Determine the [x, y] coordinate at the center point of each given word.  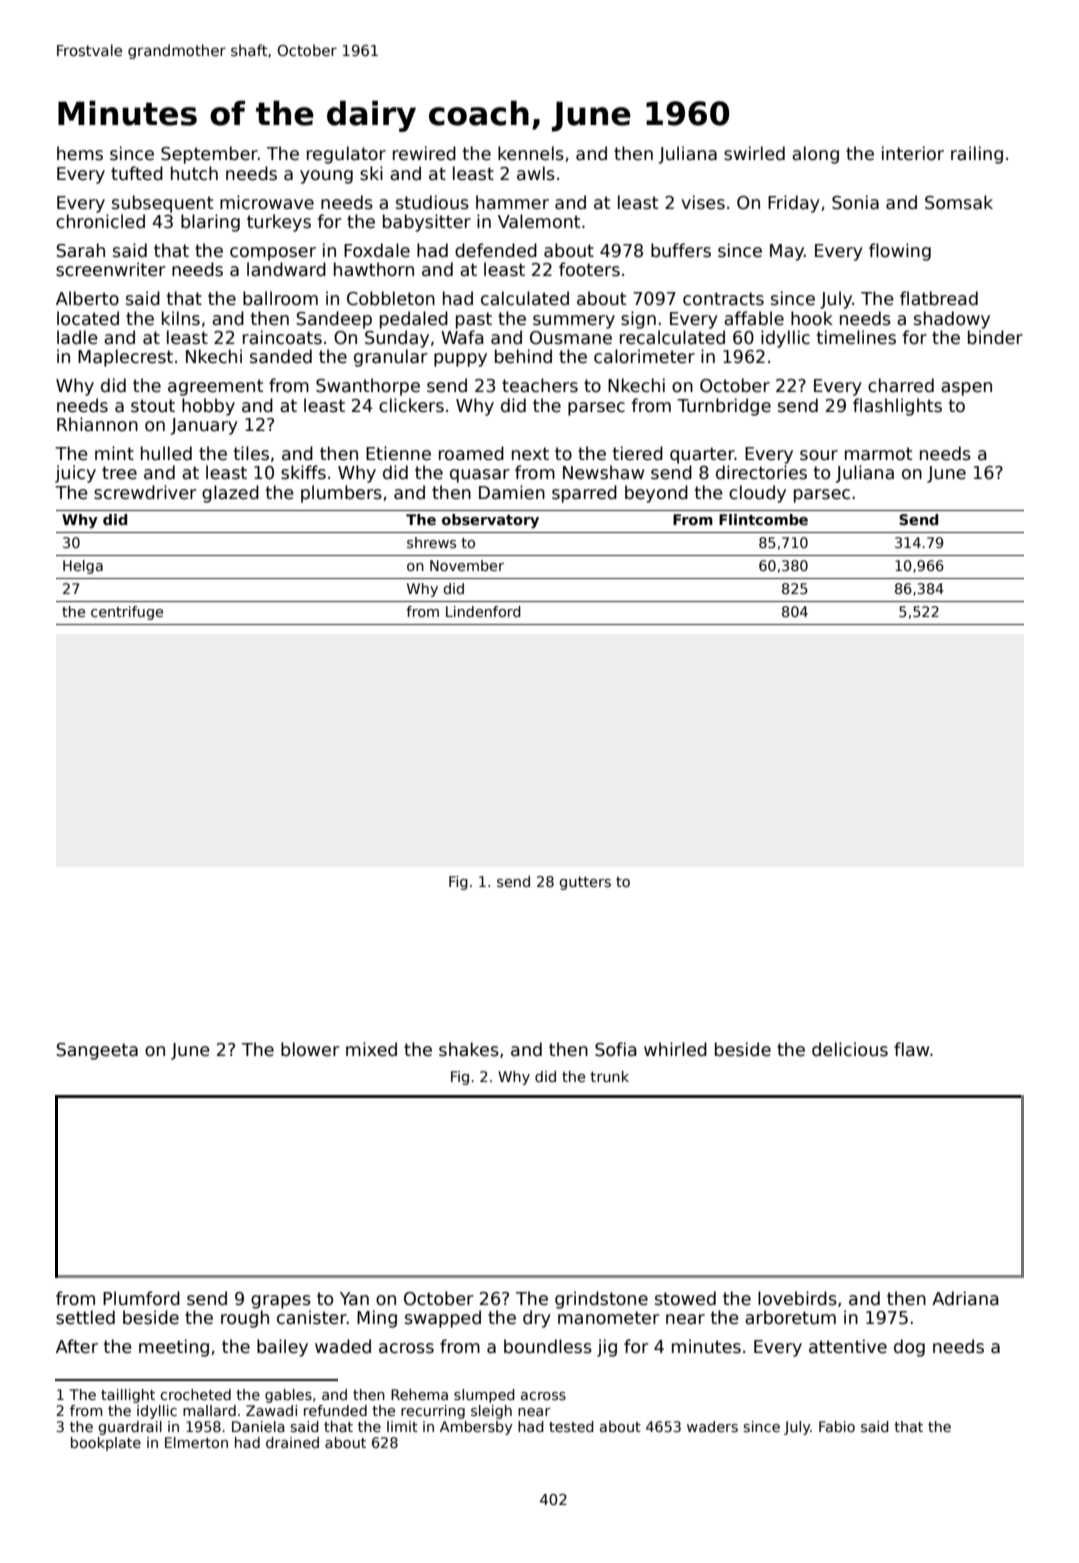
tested [571, 1426]
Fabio [837, 1426]
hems [80, 153]
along [815, 155]
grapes [281, 1302]
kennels [531, 153]
